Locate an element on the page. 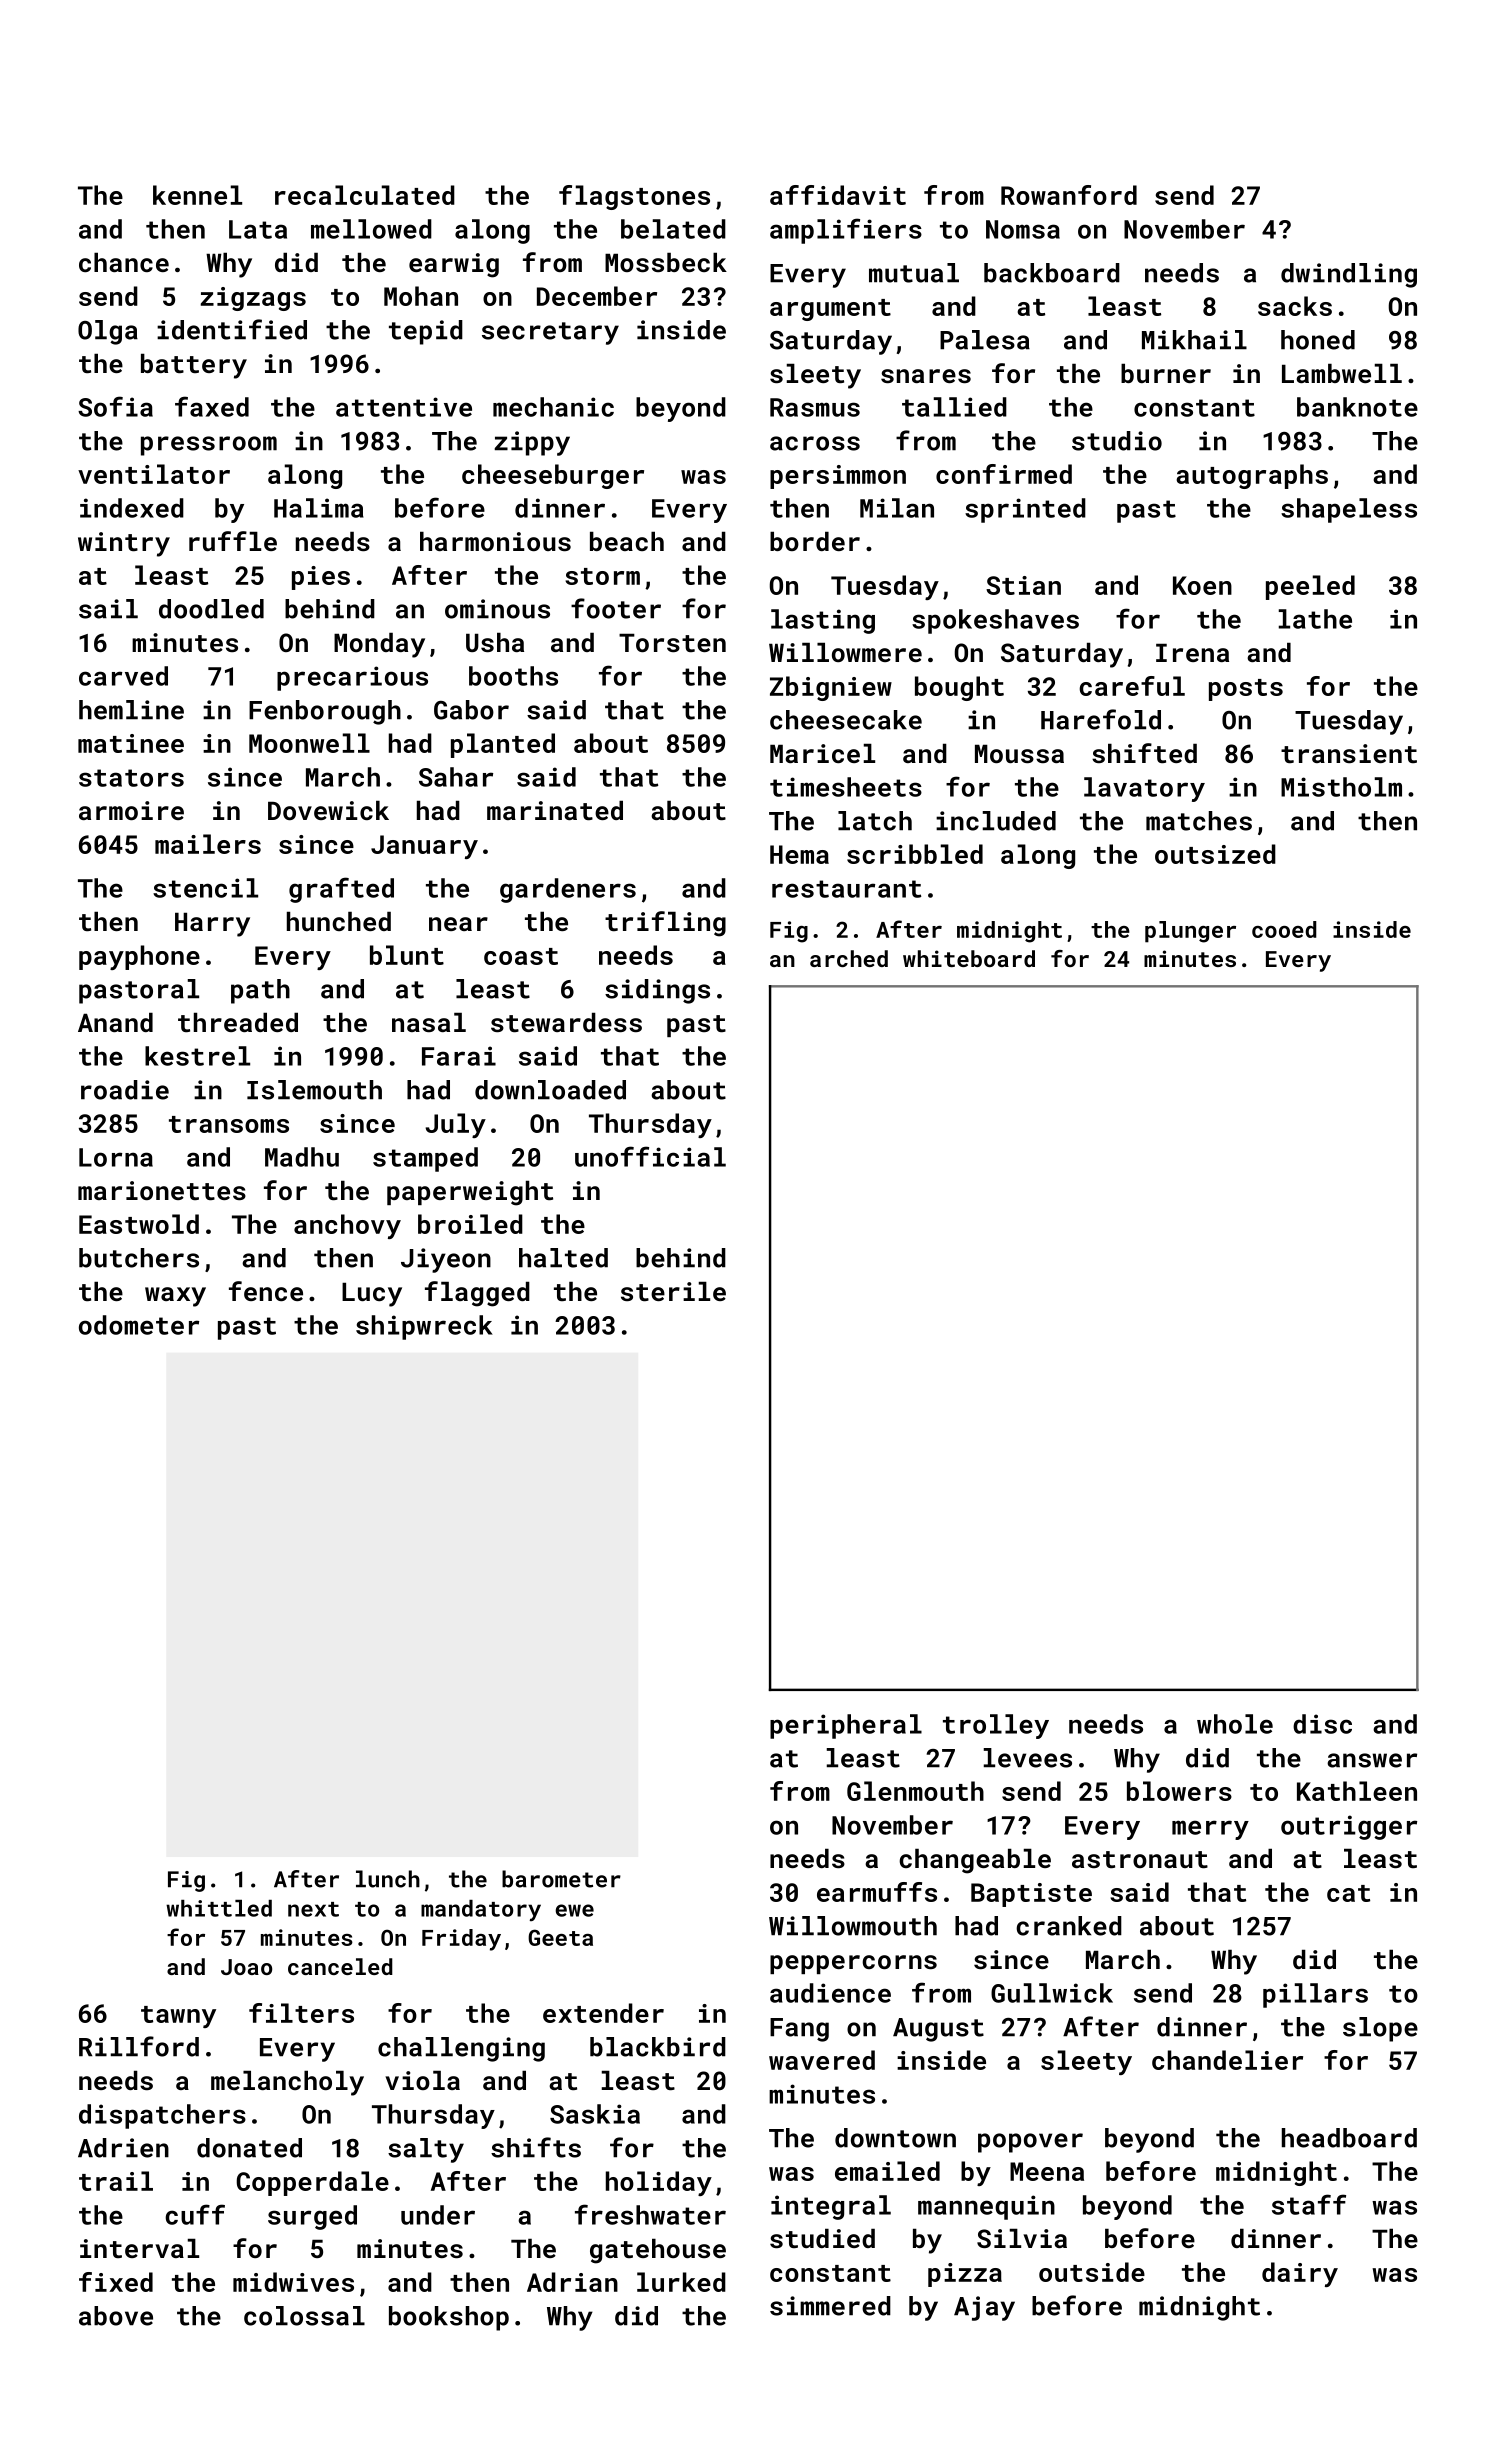  unofficial is located at coordinates (650, 1156).
